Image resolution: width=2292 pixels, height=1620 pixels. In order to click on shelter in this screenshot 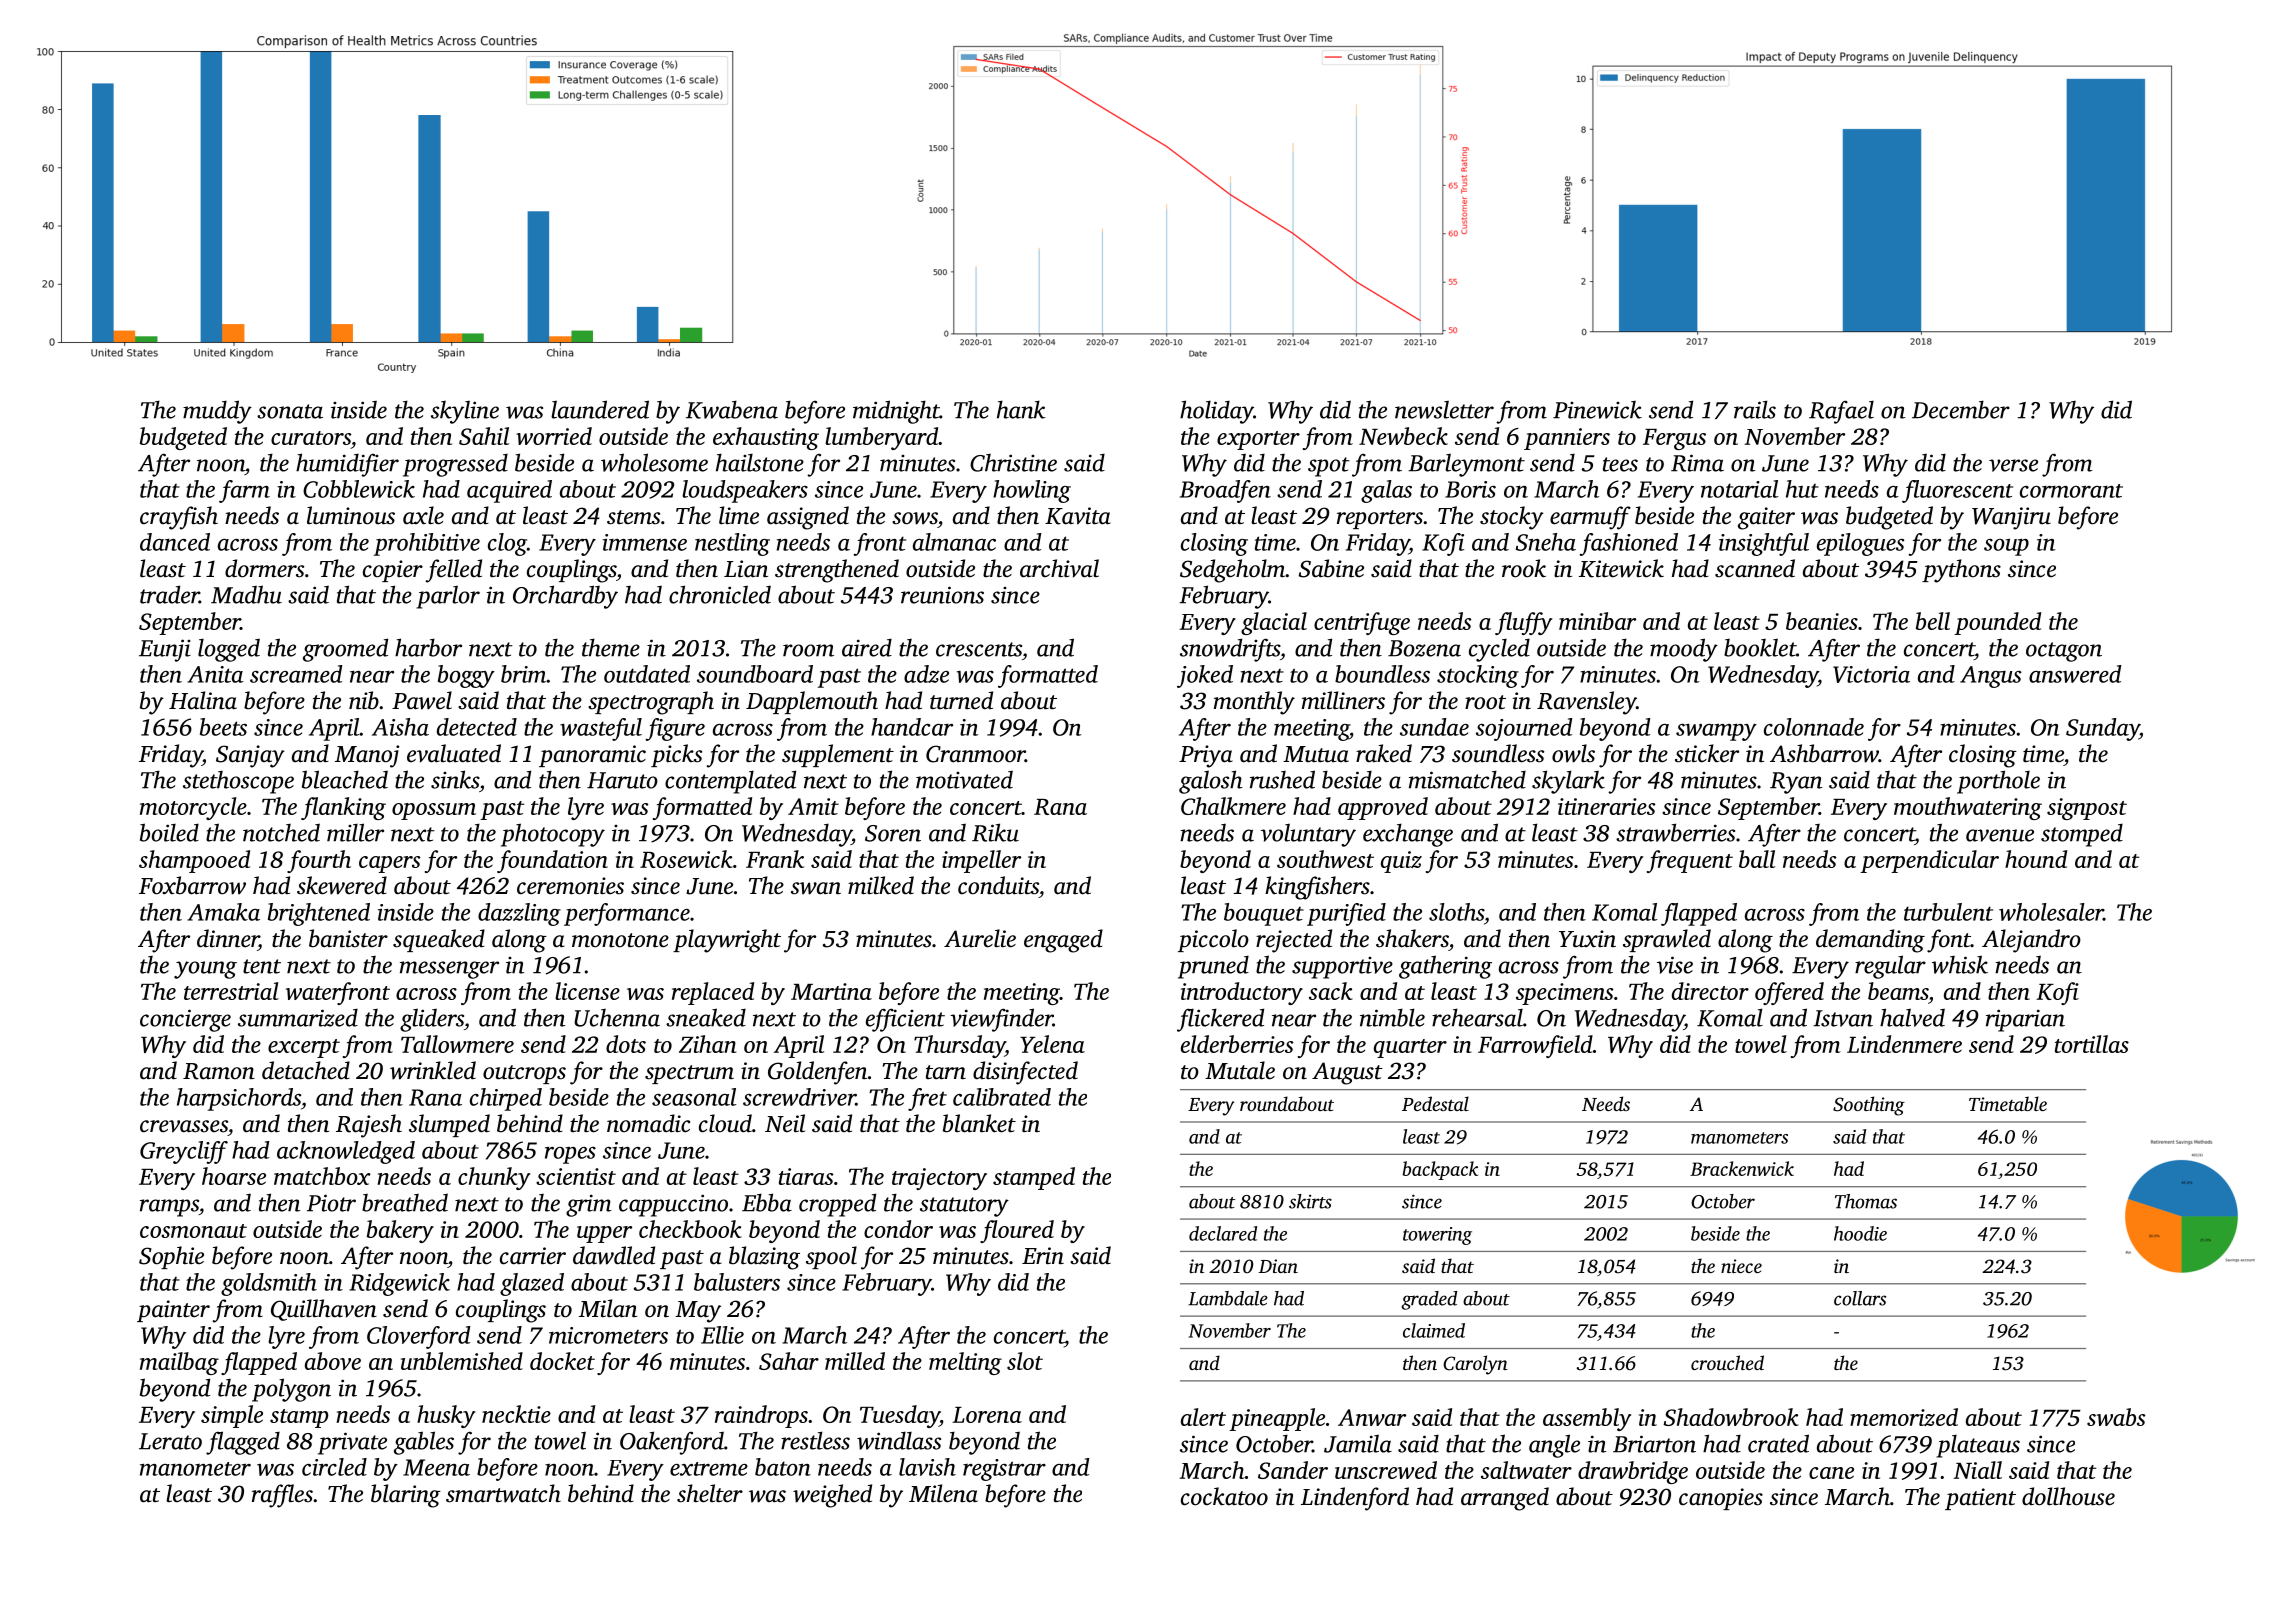, I will do `click(710, 1493)`.
